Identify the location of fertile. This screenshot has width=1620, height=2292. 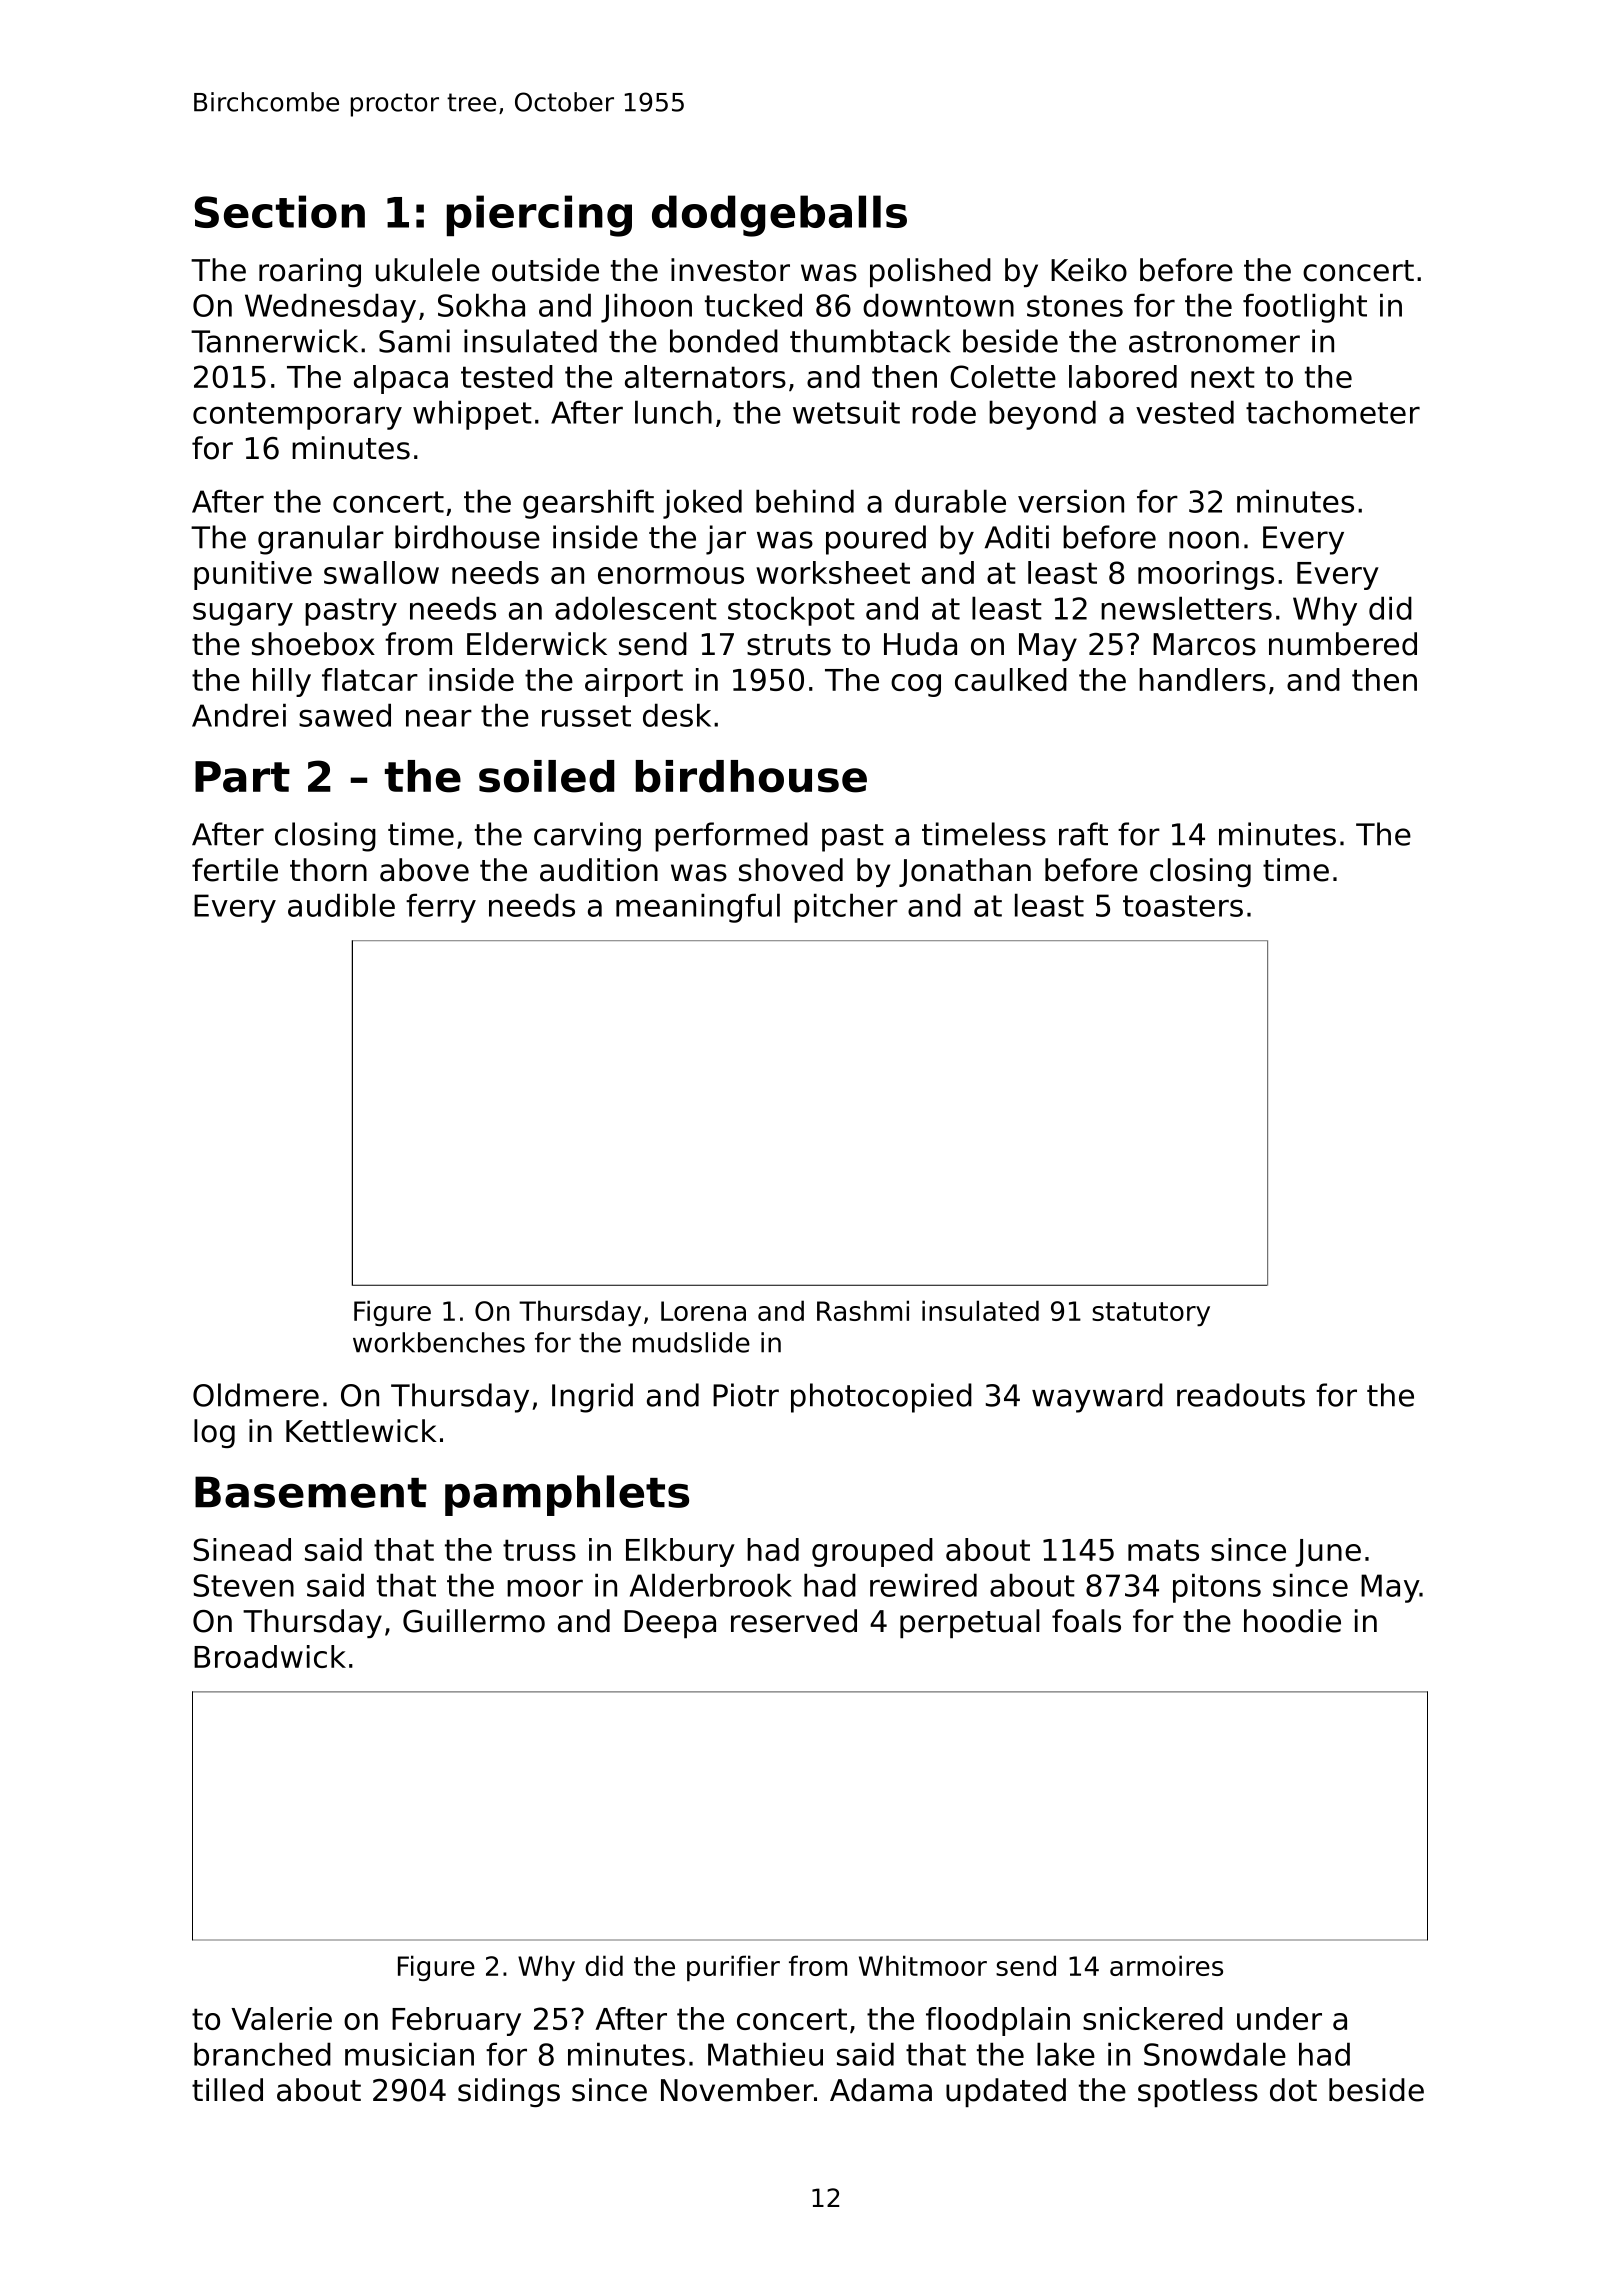
(235, 870).
